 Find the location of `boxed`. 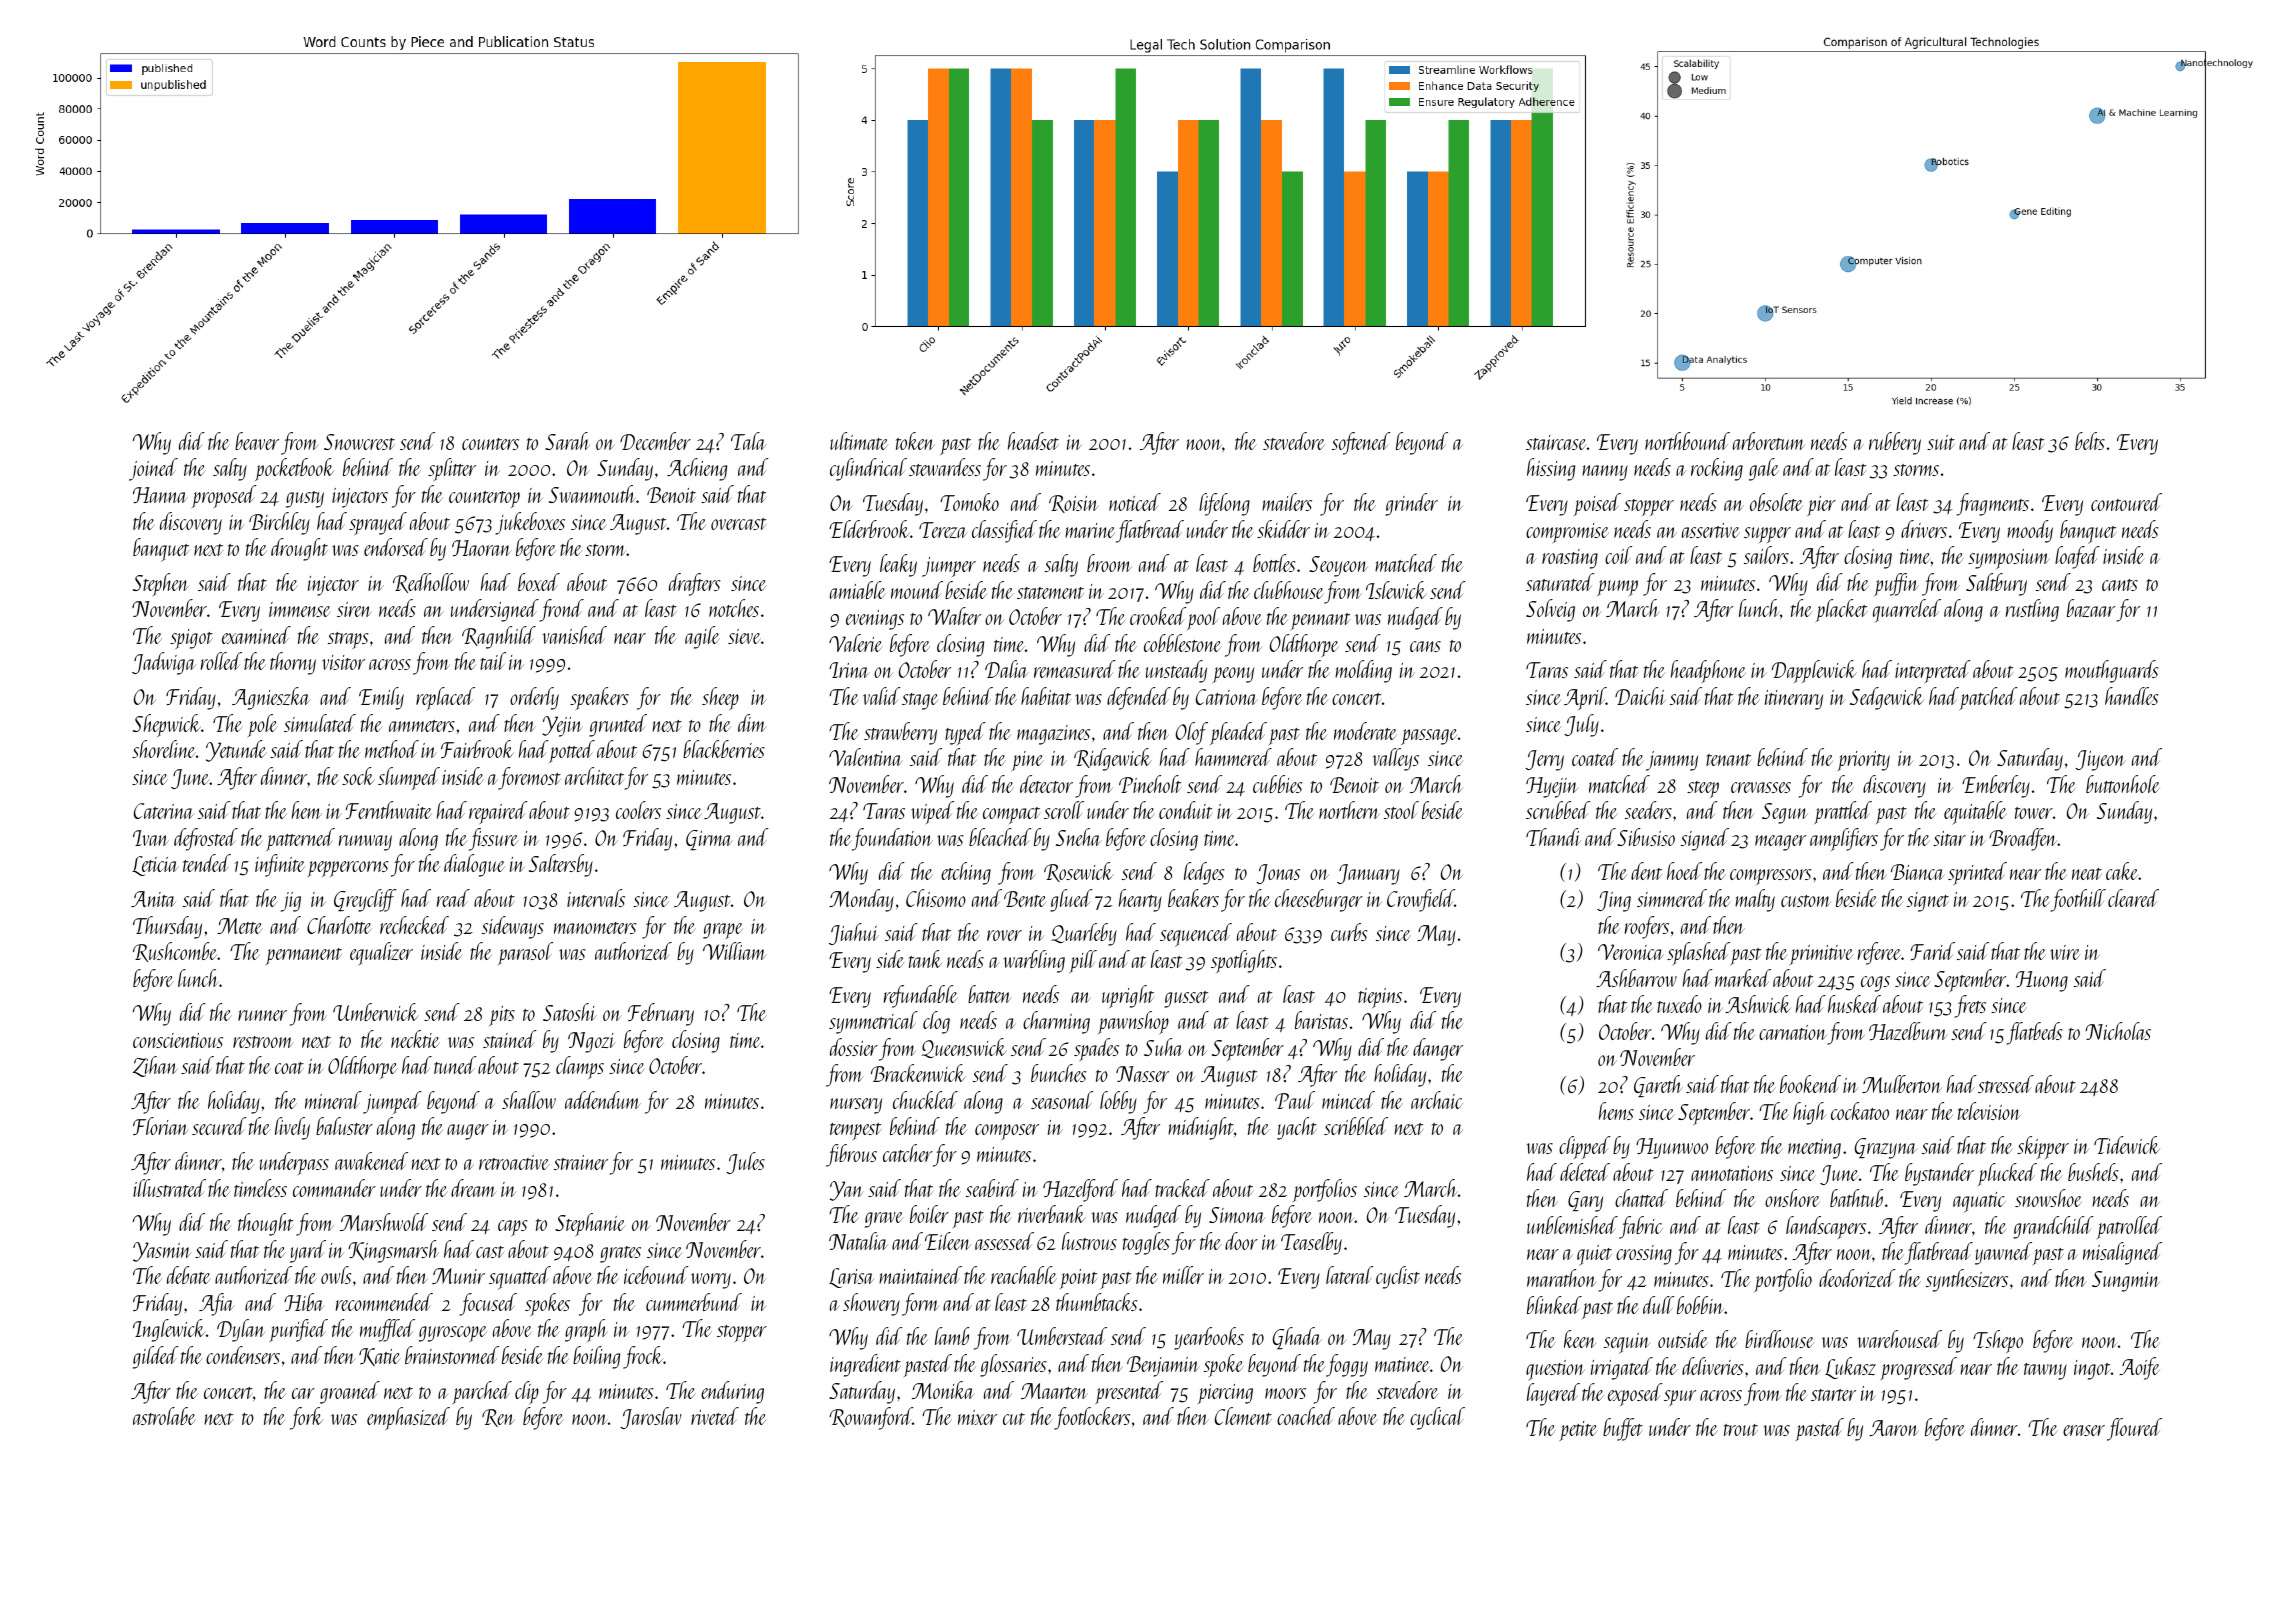

boxed is located at coordinates (539, 582).
